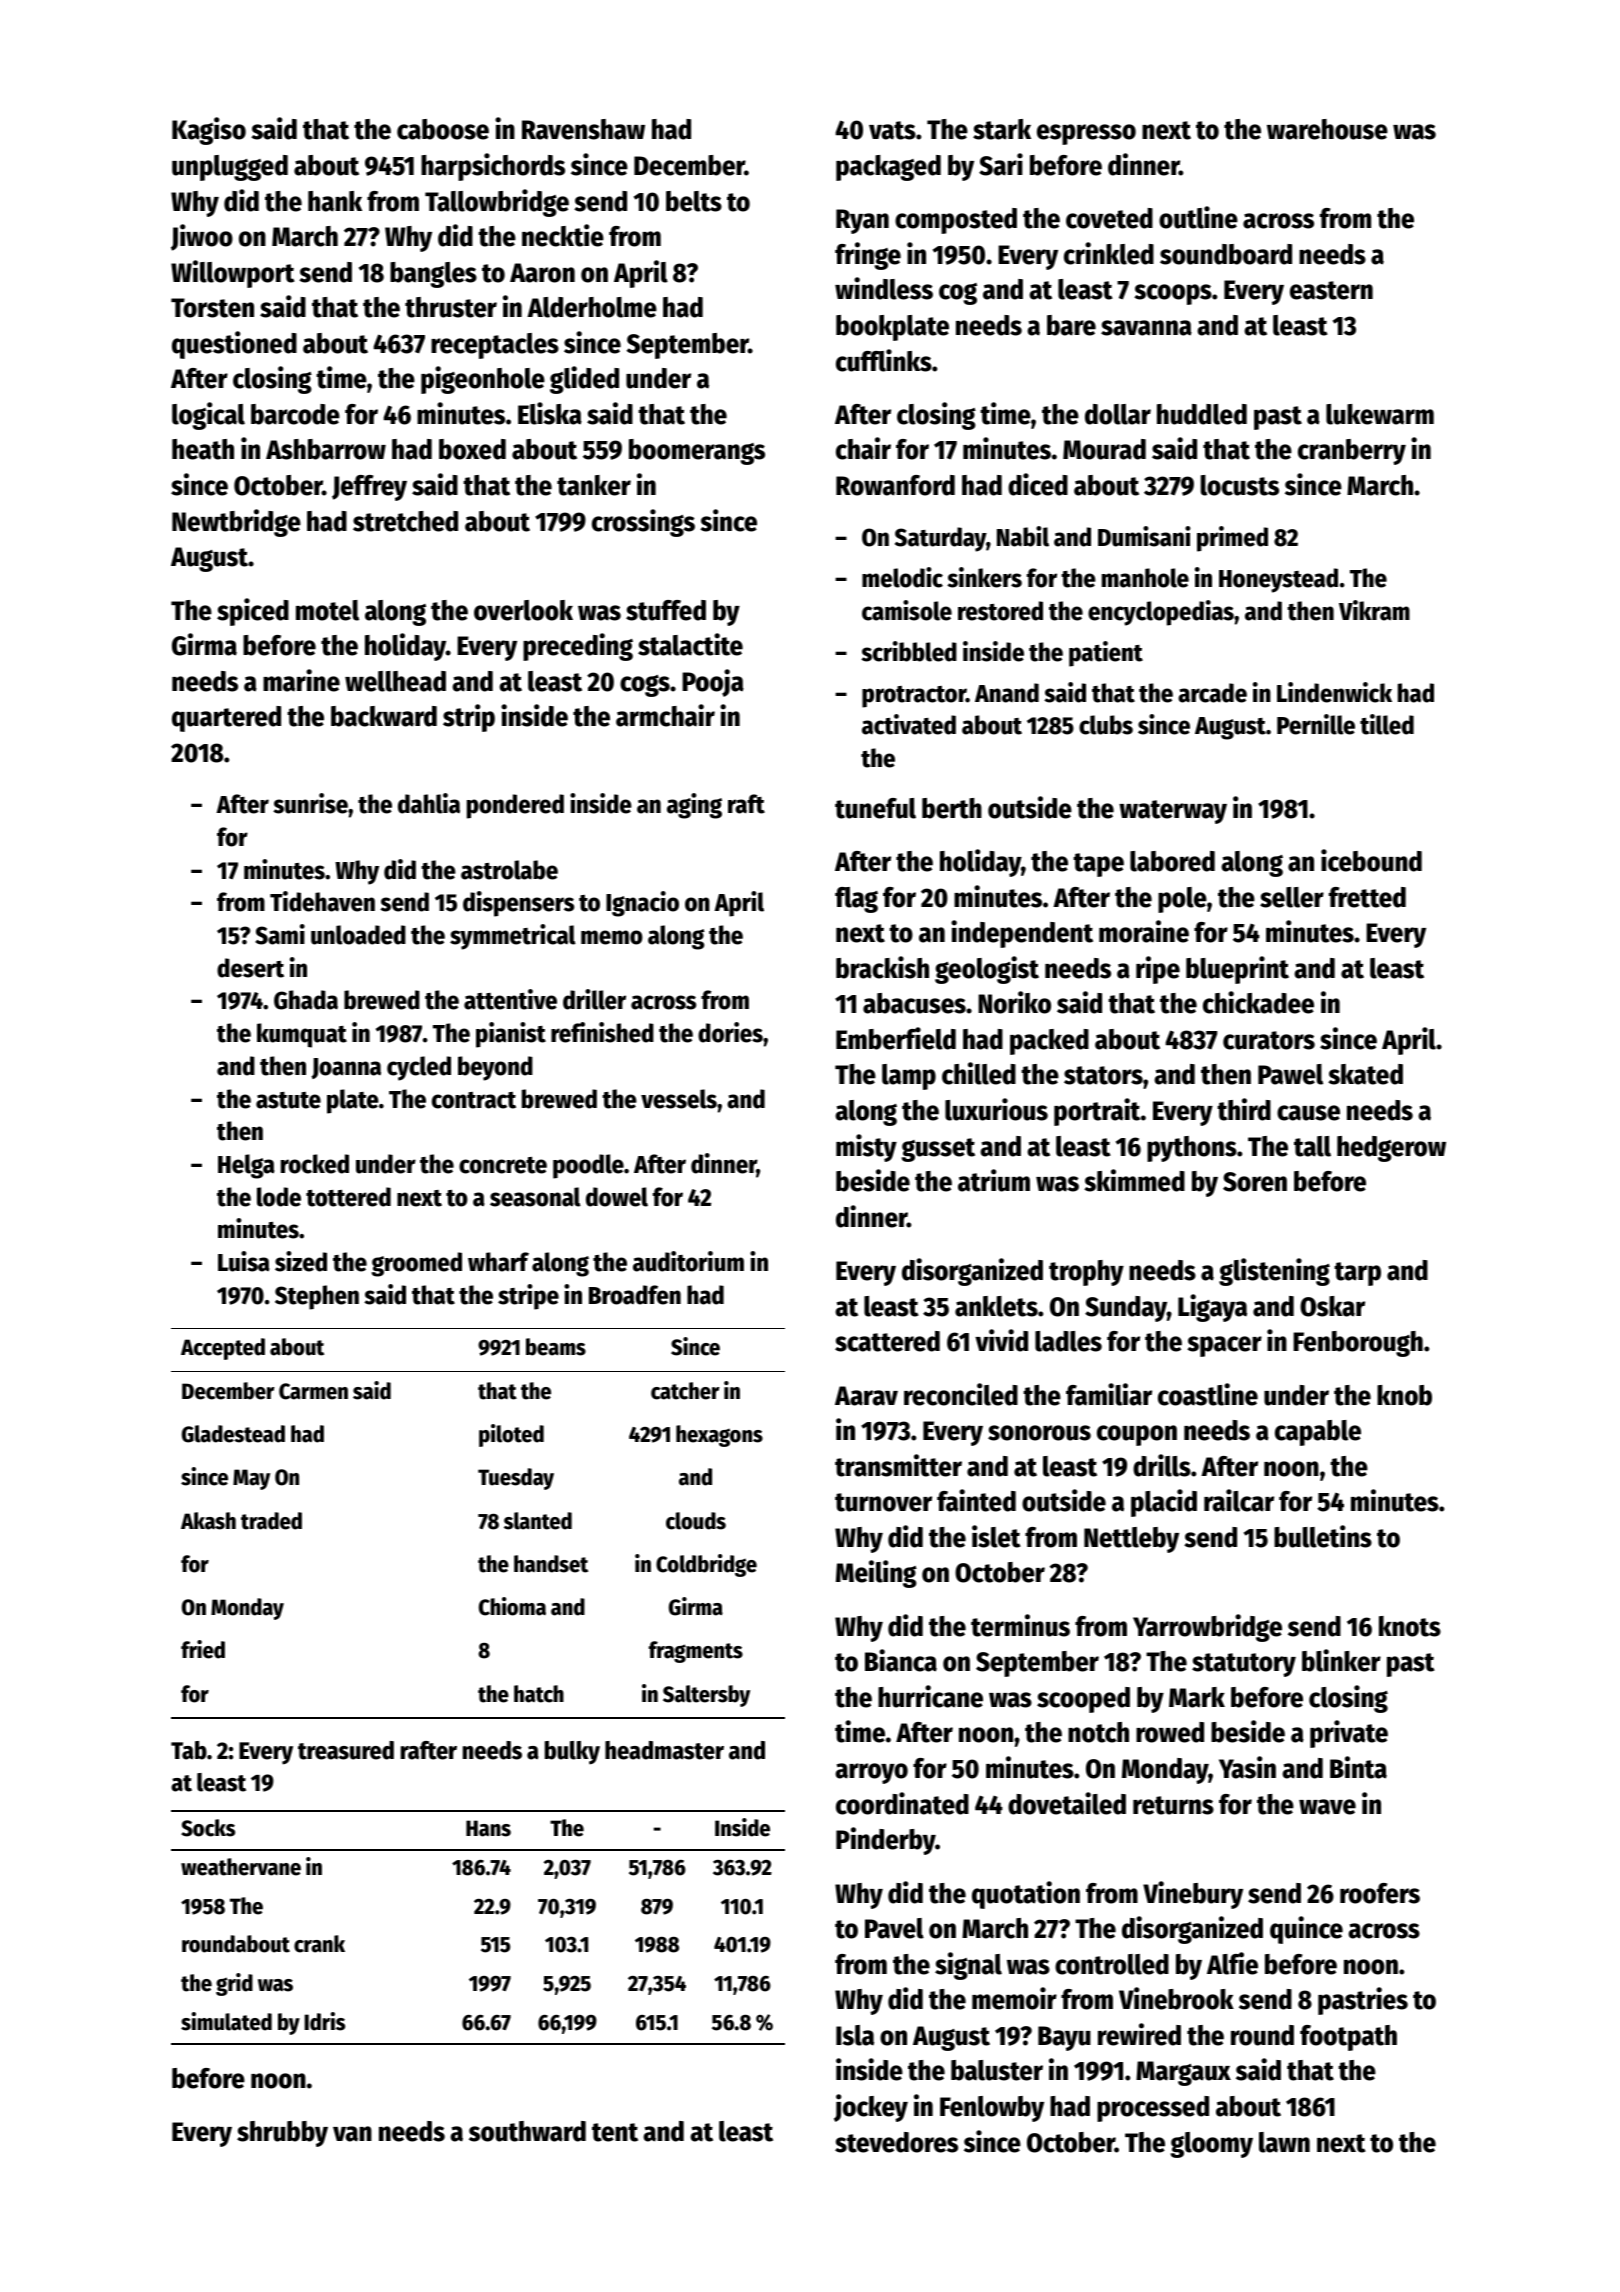 The width and height of the document is (1620, 2292). Describe the element at coordinates (1211, 2145) in the document. I see `gloomy` at that location.
